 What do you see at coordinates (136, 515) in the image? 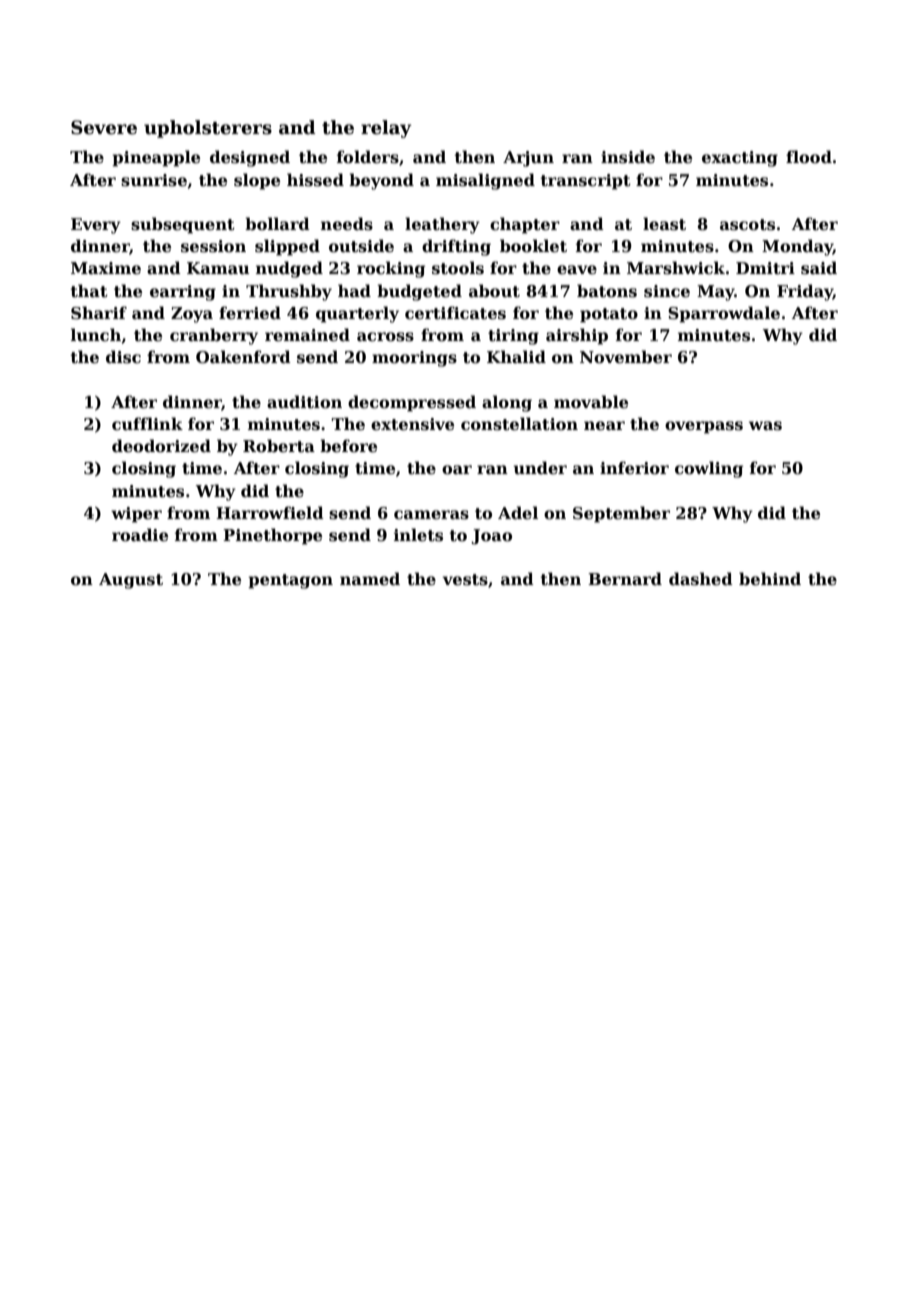
I see `wiper` at bounding box center [136, 515].
